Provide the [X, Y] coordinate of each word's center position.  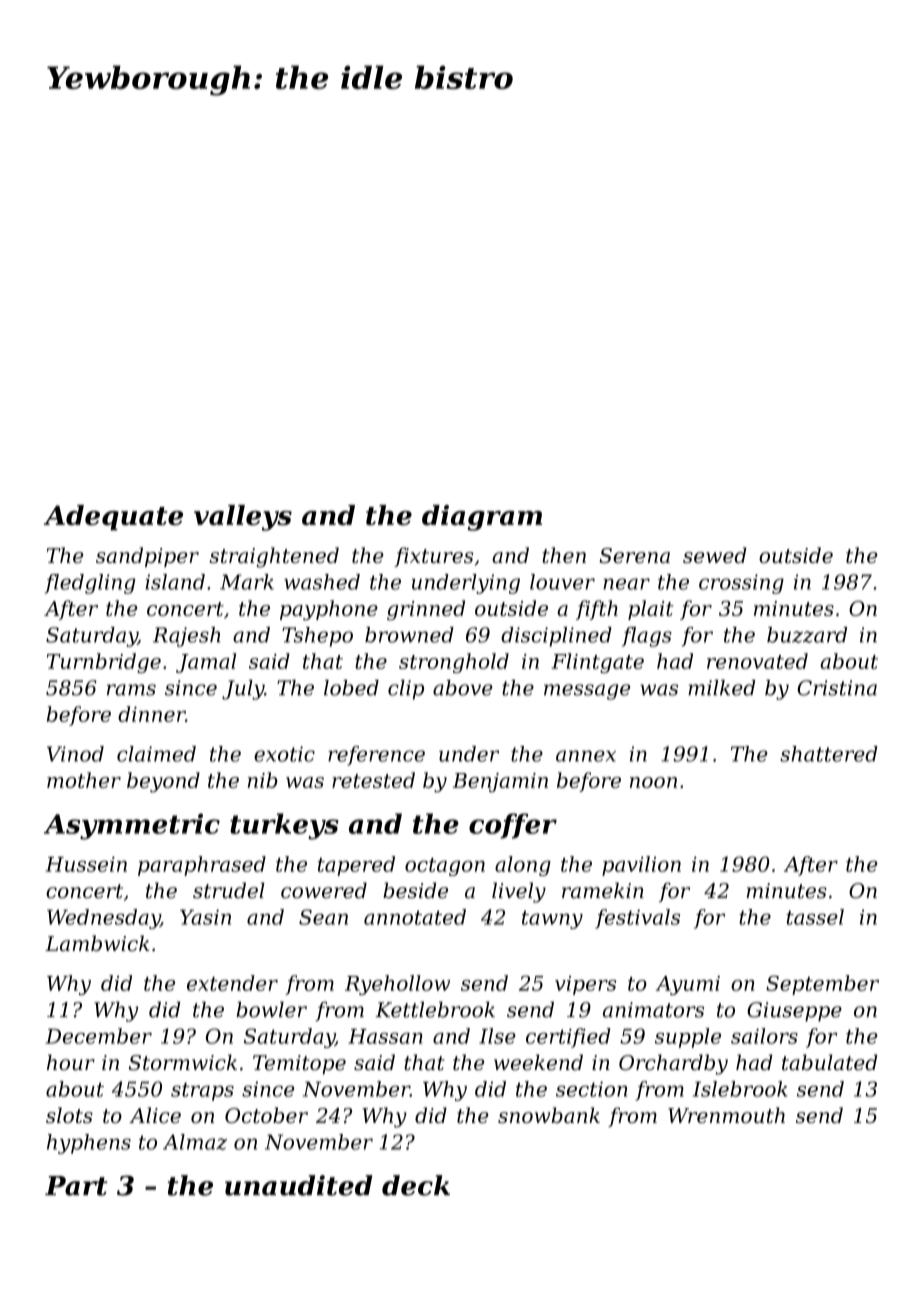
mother [84, 780]
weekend [538, 1062]
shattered [829, 754]
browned [409, 635]
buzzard [807, 635]
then [564, 555]
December [98, 1036]
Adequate [113, 518]
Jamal [206, 663]
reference [376, 756]
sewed [715, 555]
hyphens [89, 1144]
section [591, 1089]
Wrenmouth [726, 1115]
